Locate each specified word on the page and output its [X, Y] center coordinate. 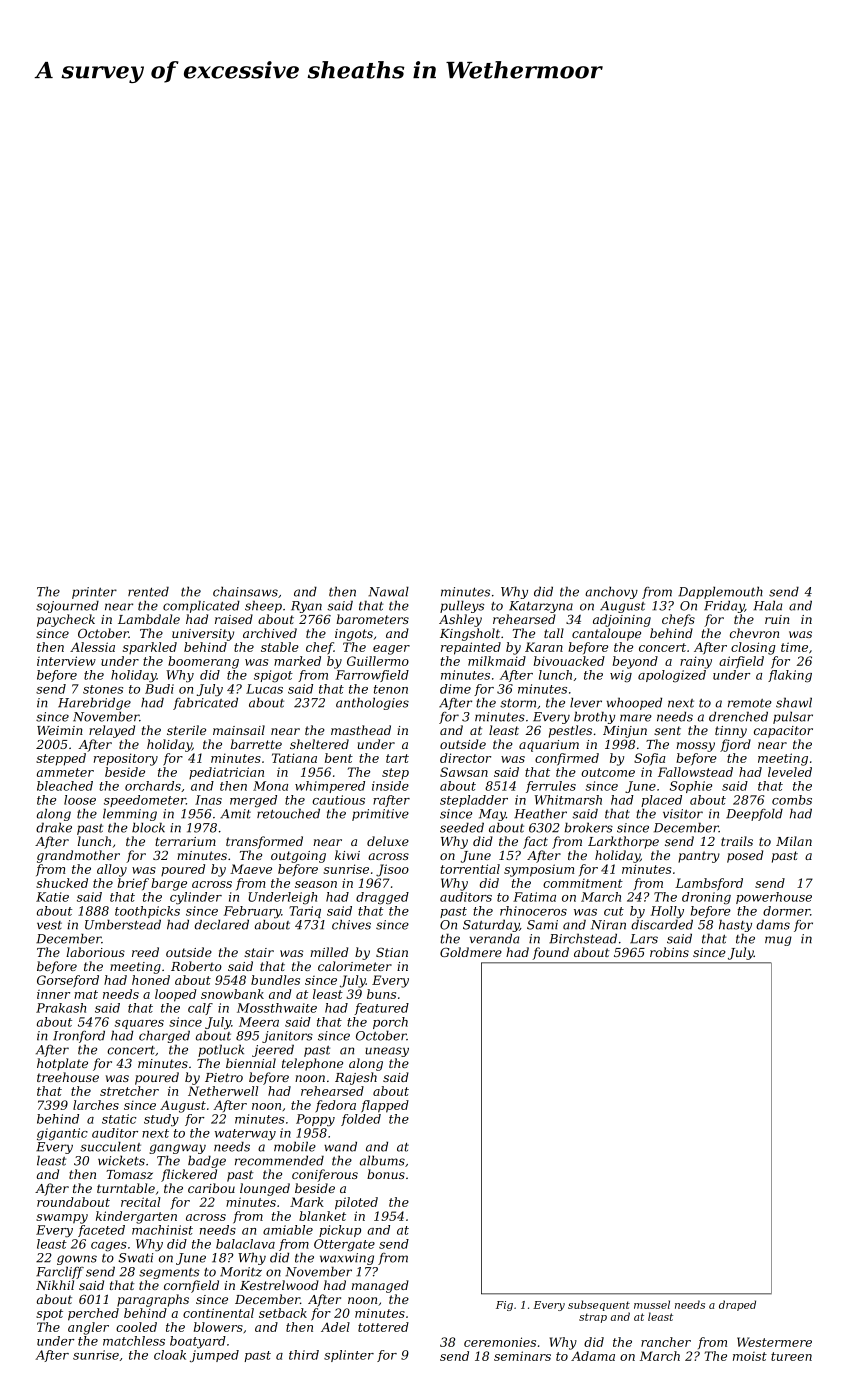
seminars [522, 1356]
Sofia [649, 759]
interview [66, 661]
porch [390, 1023]
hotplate [62, 1064]
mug [778, 941]
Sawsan [464, 772]
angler [88, 1328]
